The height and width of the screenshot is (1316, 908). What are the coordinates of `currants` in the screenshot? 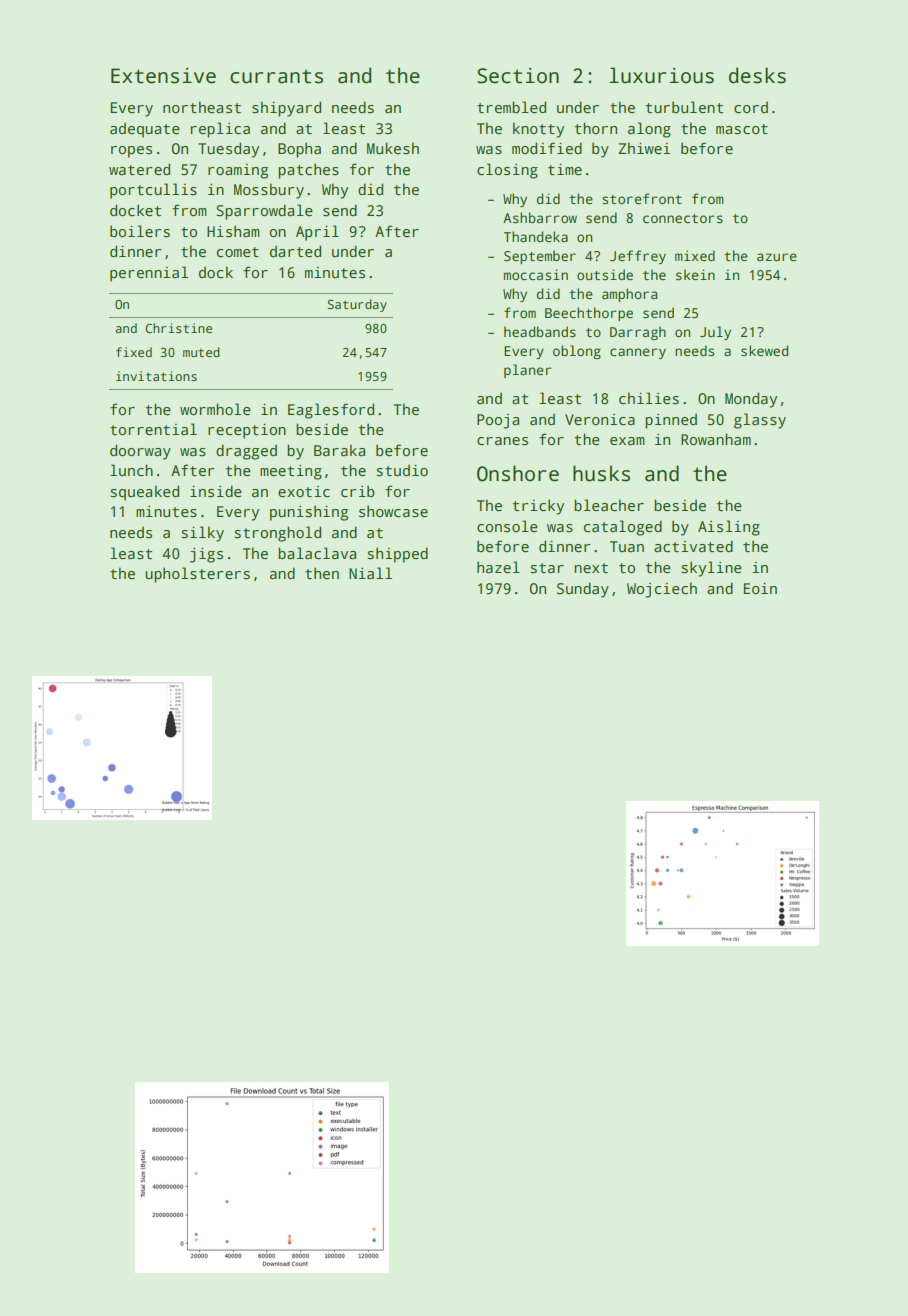 It's located at (276, 76).
